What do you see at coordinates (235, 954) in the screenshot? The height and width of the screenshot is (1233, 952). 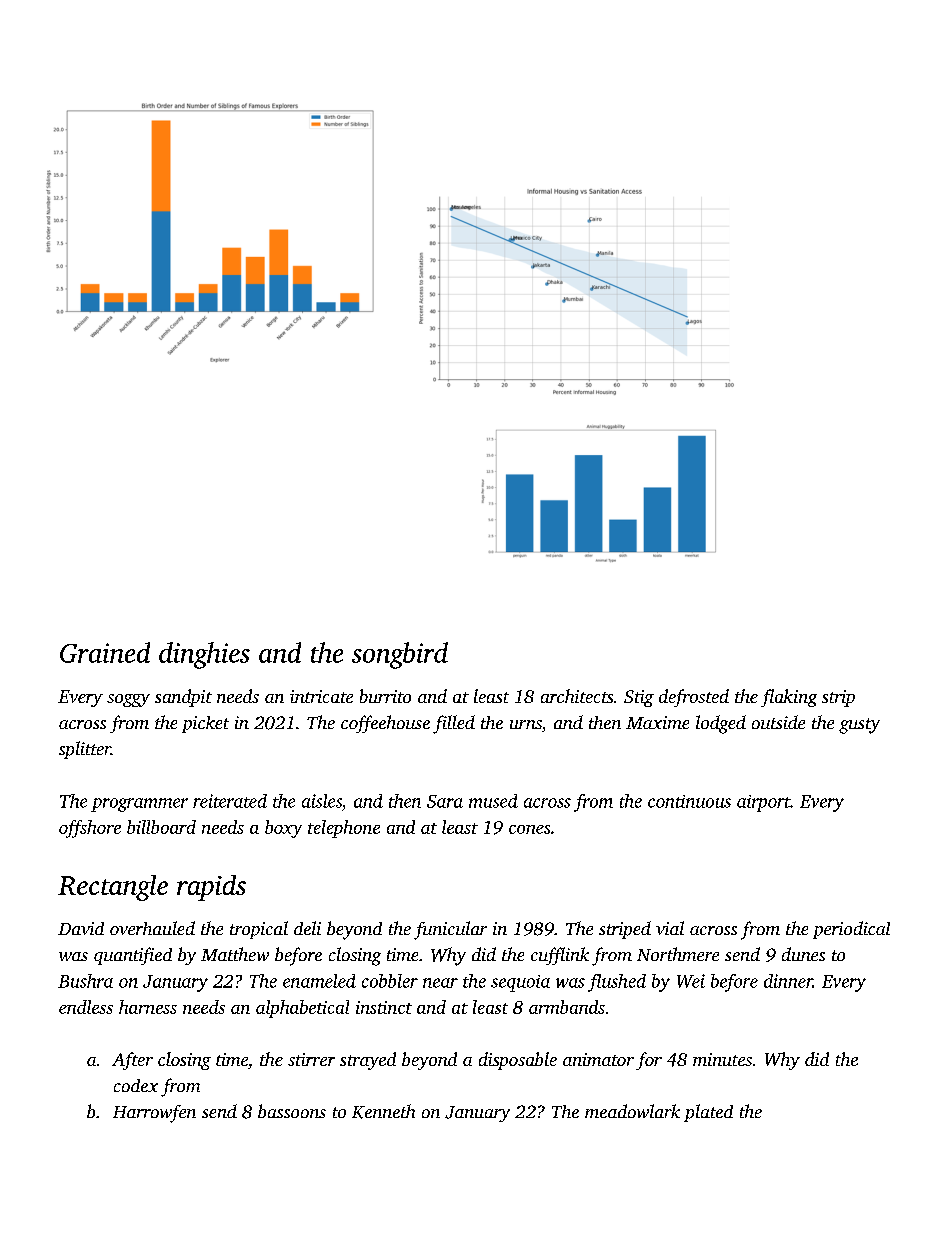 I see `Matthew` at bounding box center [235, 954].
